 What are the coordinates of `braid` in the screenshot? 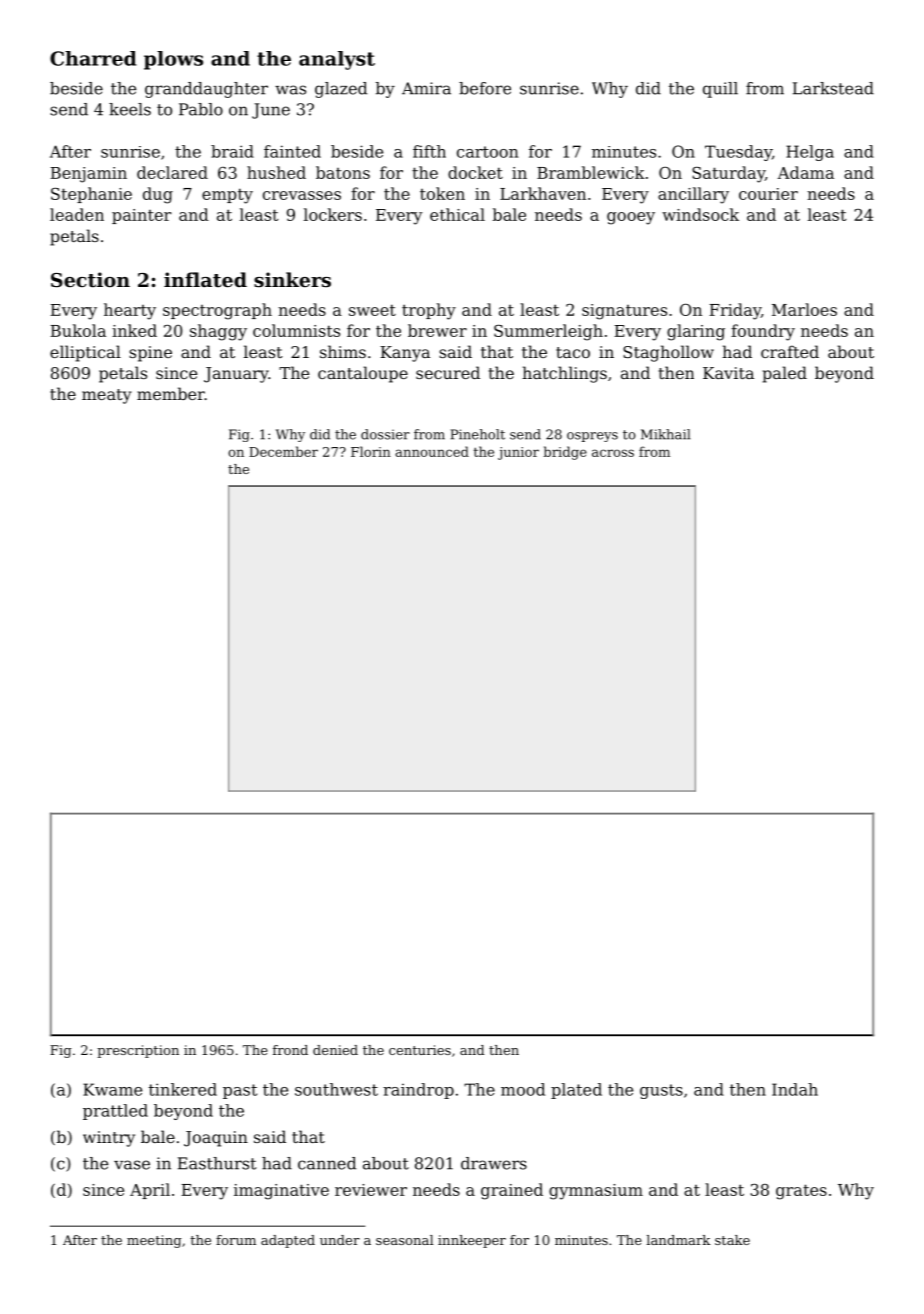 It's located at (232, 151).
